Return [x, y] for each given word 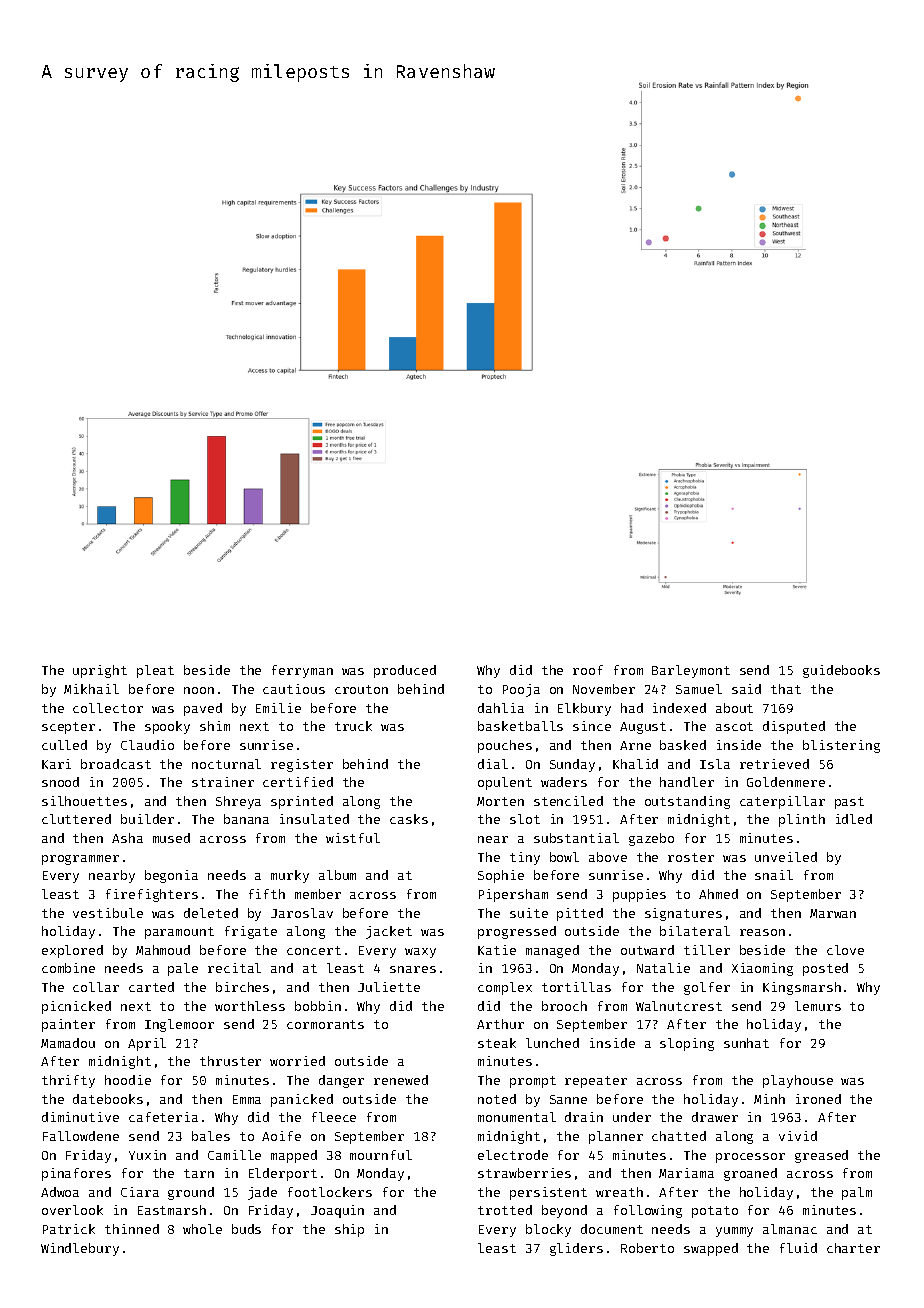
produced [405, 671]
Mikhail [91, 689]
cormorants [325, 1024]
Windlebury [80, 1249]
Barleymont [691, 671]
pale [183, 969]
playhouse [798, 1081]
